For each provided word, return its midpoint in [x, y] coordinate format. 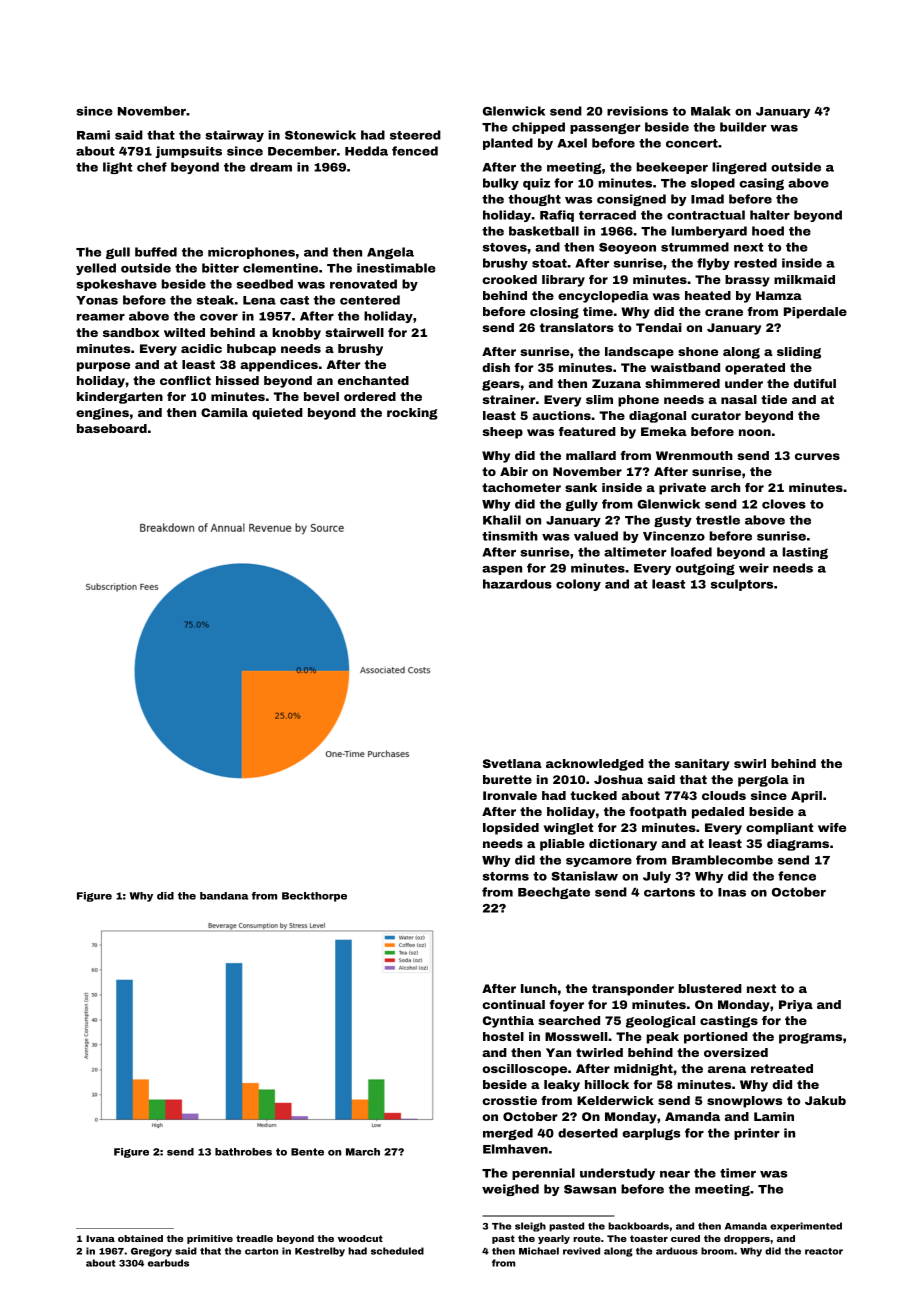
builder [743, 127]
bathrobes [243, 1152]
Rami [93, 135]
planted [508, 144]
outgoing [705, 569]
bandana [224, 896]
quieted [277, 414]
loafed [691, 552]
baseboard [112, 428]
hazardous [517, 584]
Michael [539, 1251]
